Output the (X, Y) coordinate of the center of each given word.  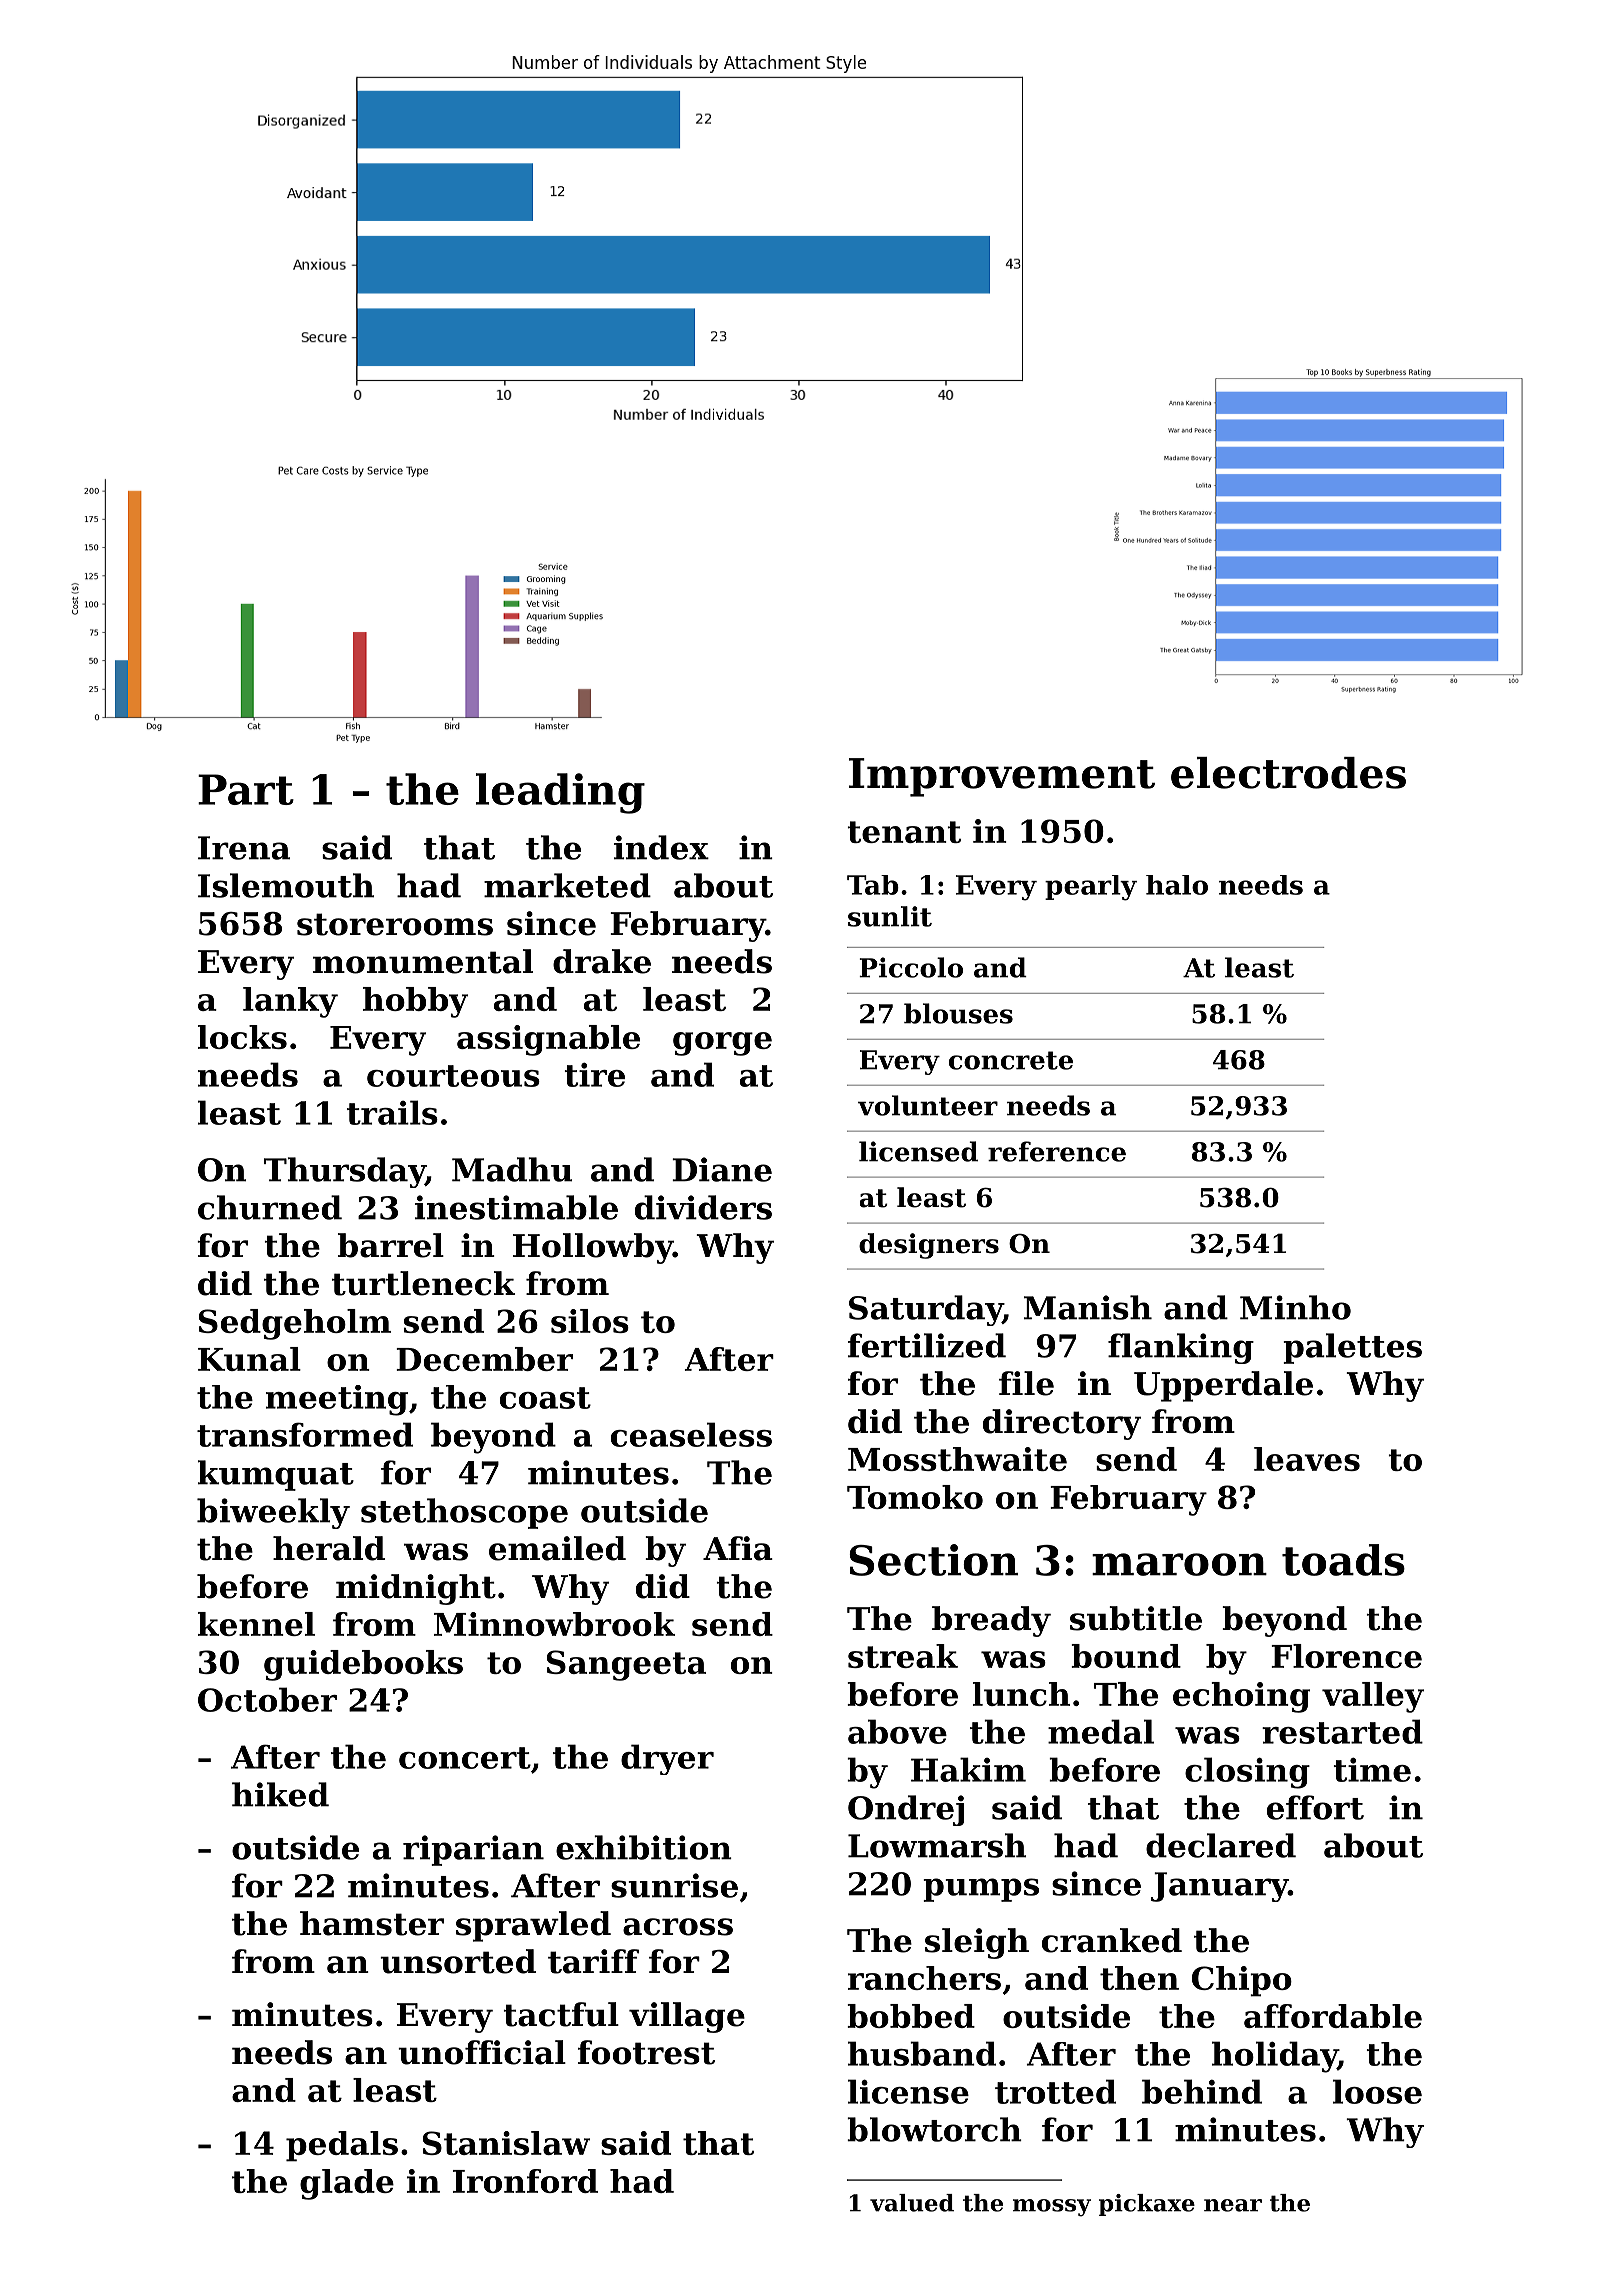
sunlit (890, 916)
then (1139, 1978)
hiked (280, 1794)
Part (246, 789)
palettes (1352, 1348)
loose (1377, 2091)
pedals (342, 2146)
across (678, 1927)
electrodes (1288, 773)
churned (270, 1207)
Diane (722, 1169)
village (687, 2017)
